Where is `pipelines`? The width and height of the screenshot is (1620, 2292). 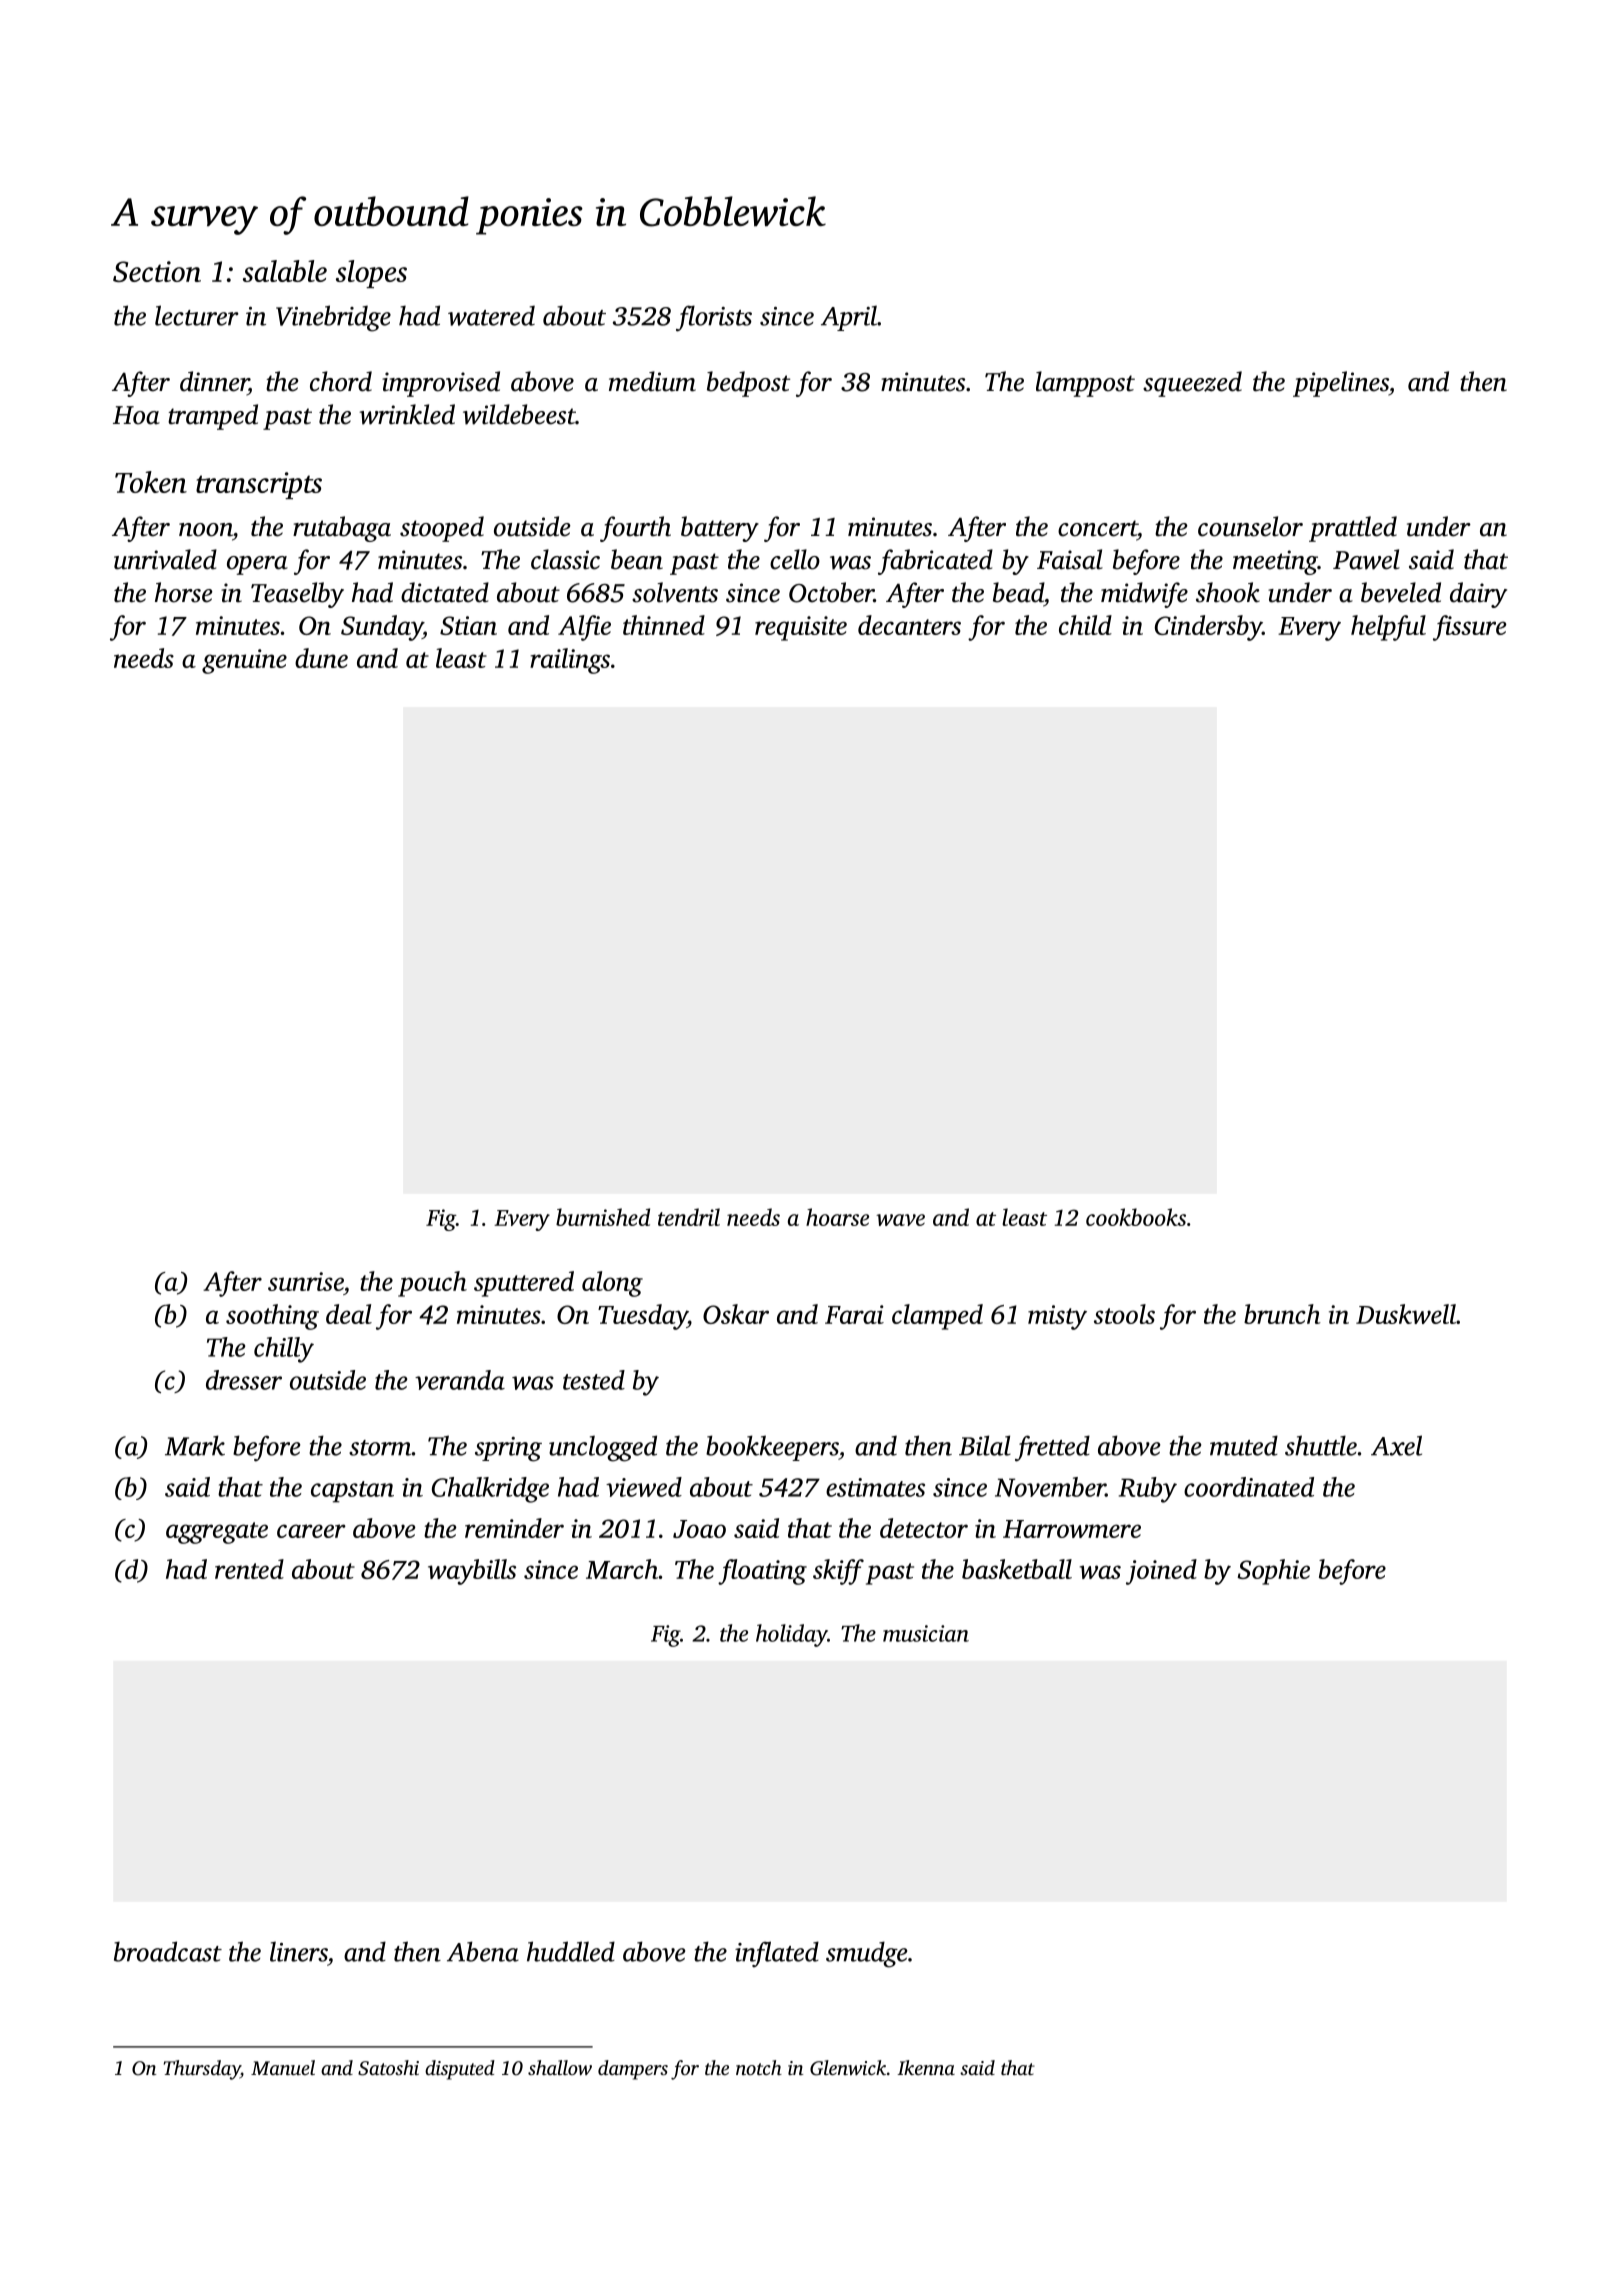 pipelines is located at coordinates (1341, 384).
